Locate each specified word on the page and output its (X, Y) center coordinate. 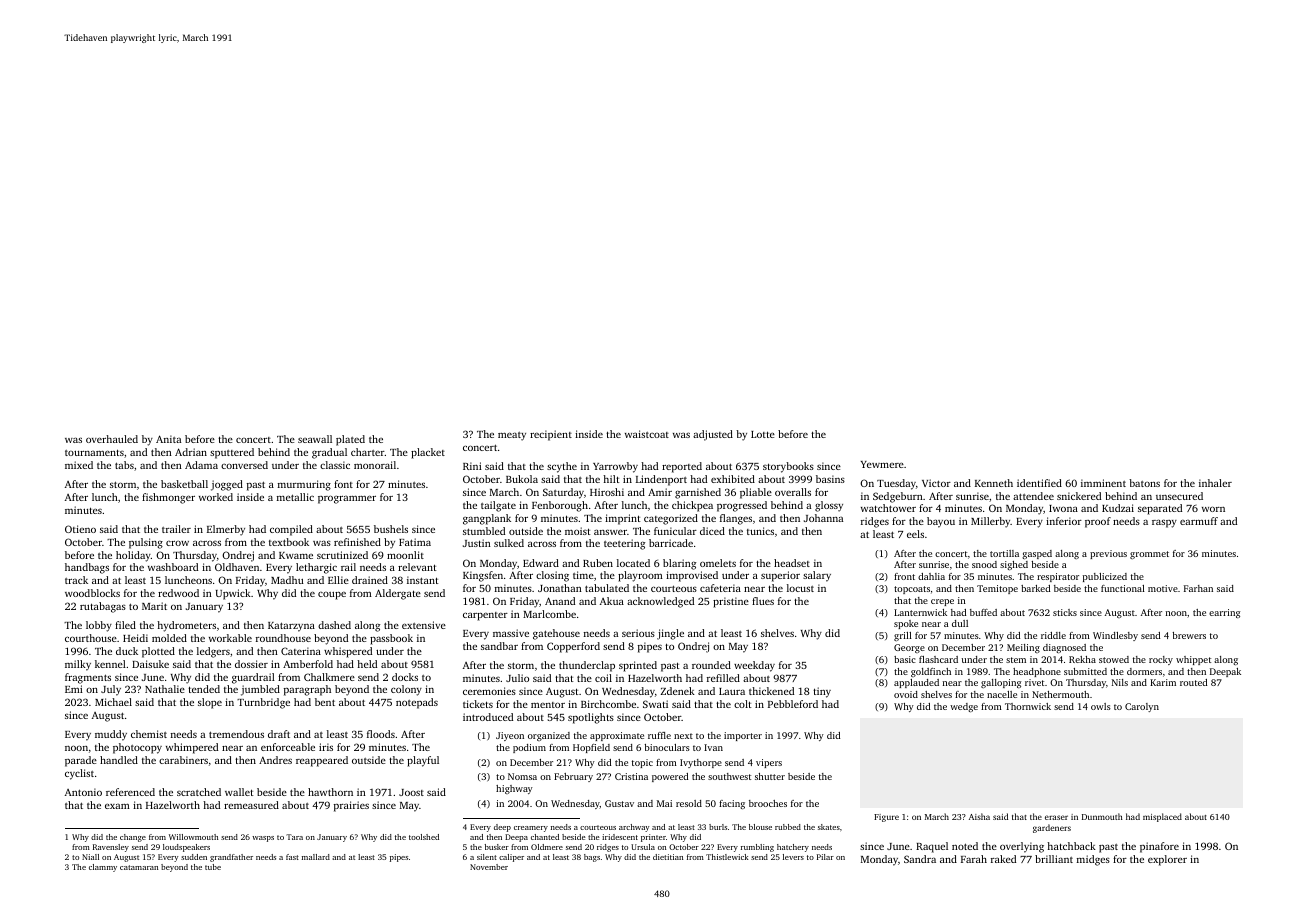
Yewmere (882, 464)
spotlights (591, 718)
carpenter (485, 616)
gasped (1037, 554)
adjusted (713, 435)
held (367, 664)
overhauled (112, 439)
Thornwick (1028, 706)
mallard (316, 857)
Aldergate (398, 594)
